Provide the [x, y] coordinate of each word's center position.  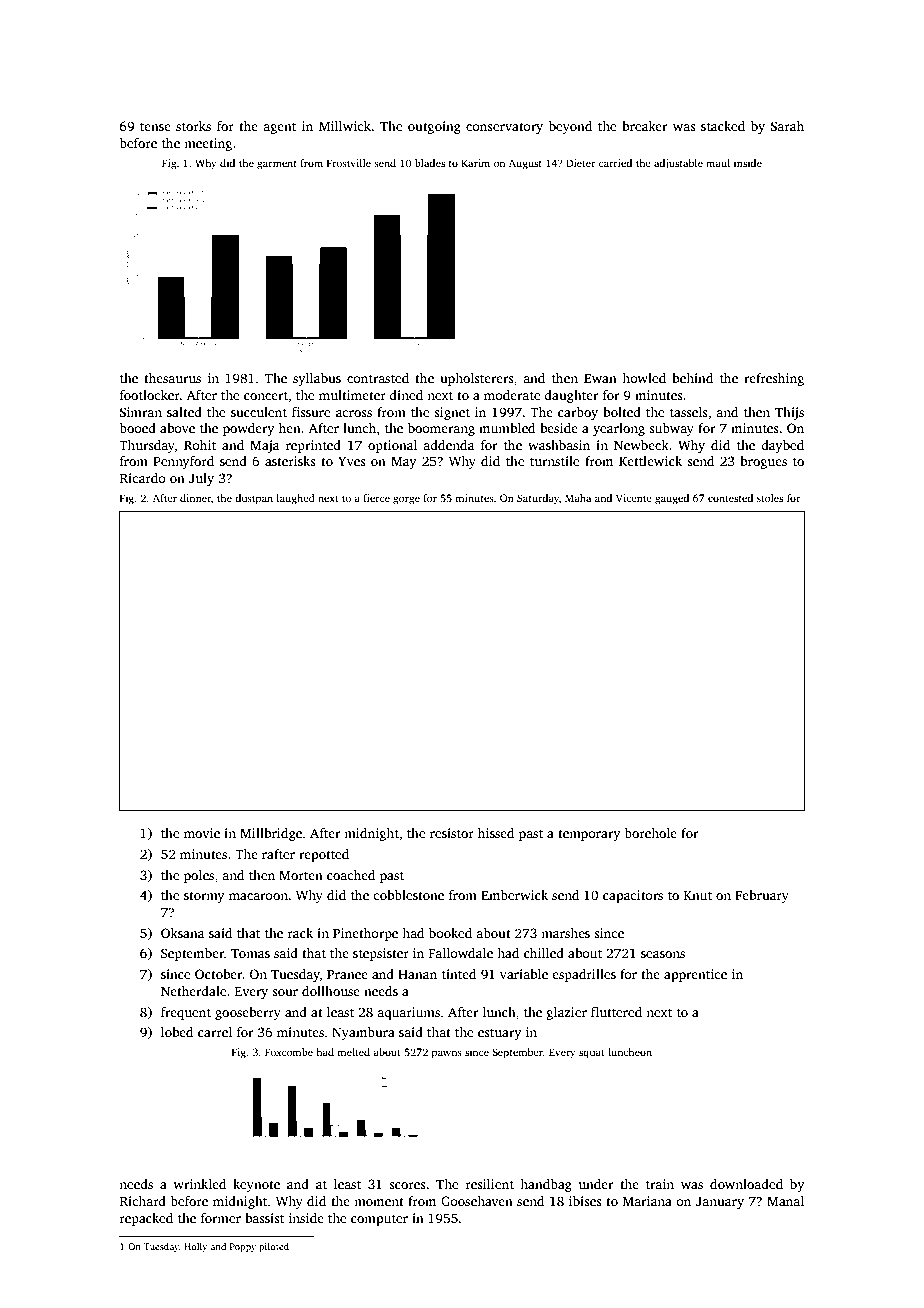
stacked [723, 126]
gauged [672, 499]
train [660, 1184]
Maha [578, 498]
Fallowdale [461, 953]
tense [155, 127]
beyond [570, 127]
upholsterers [477, 379]
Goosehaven [477, 1201]
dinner [195, 498]
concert [266, 396]
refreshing [774, 379]
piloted [274, 1247]
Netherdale [193, 991]
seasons [663, 954]
